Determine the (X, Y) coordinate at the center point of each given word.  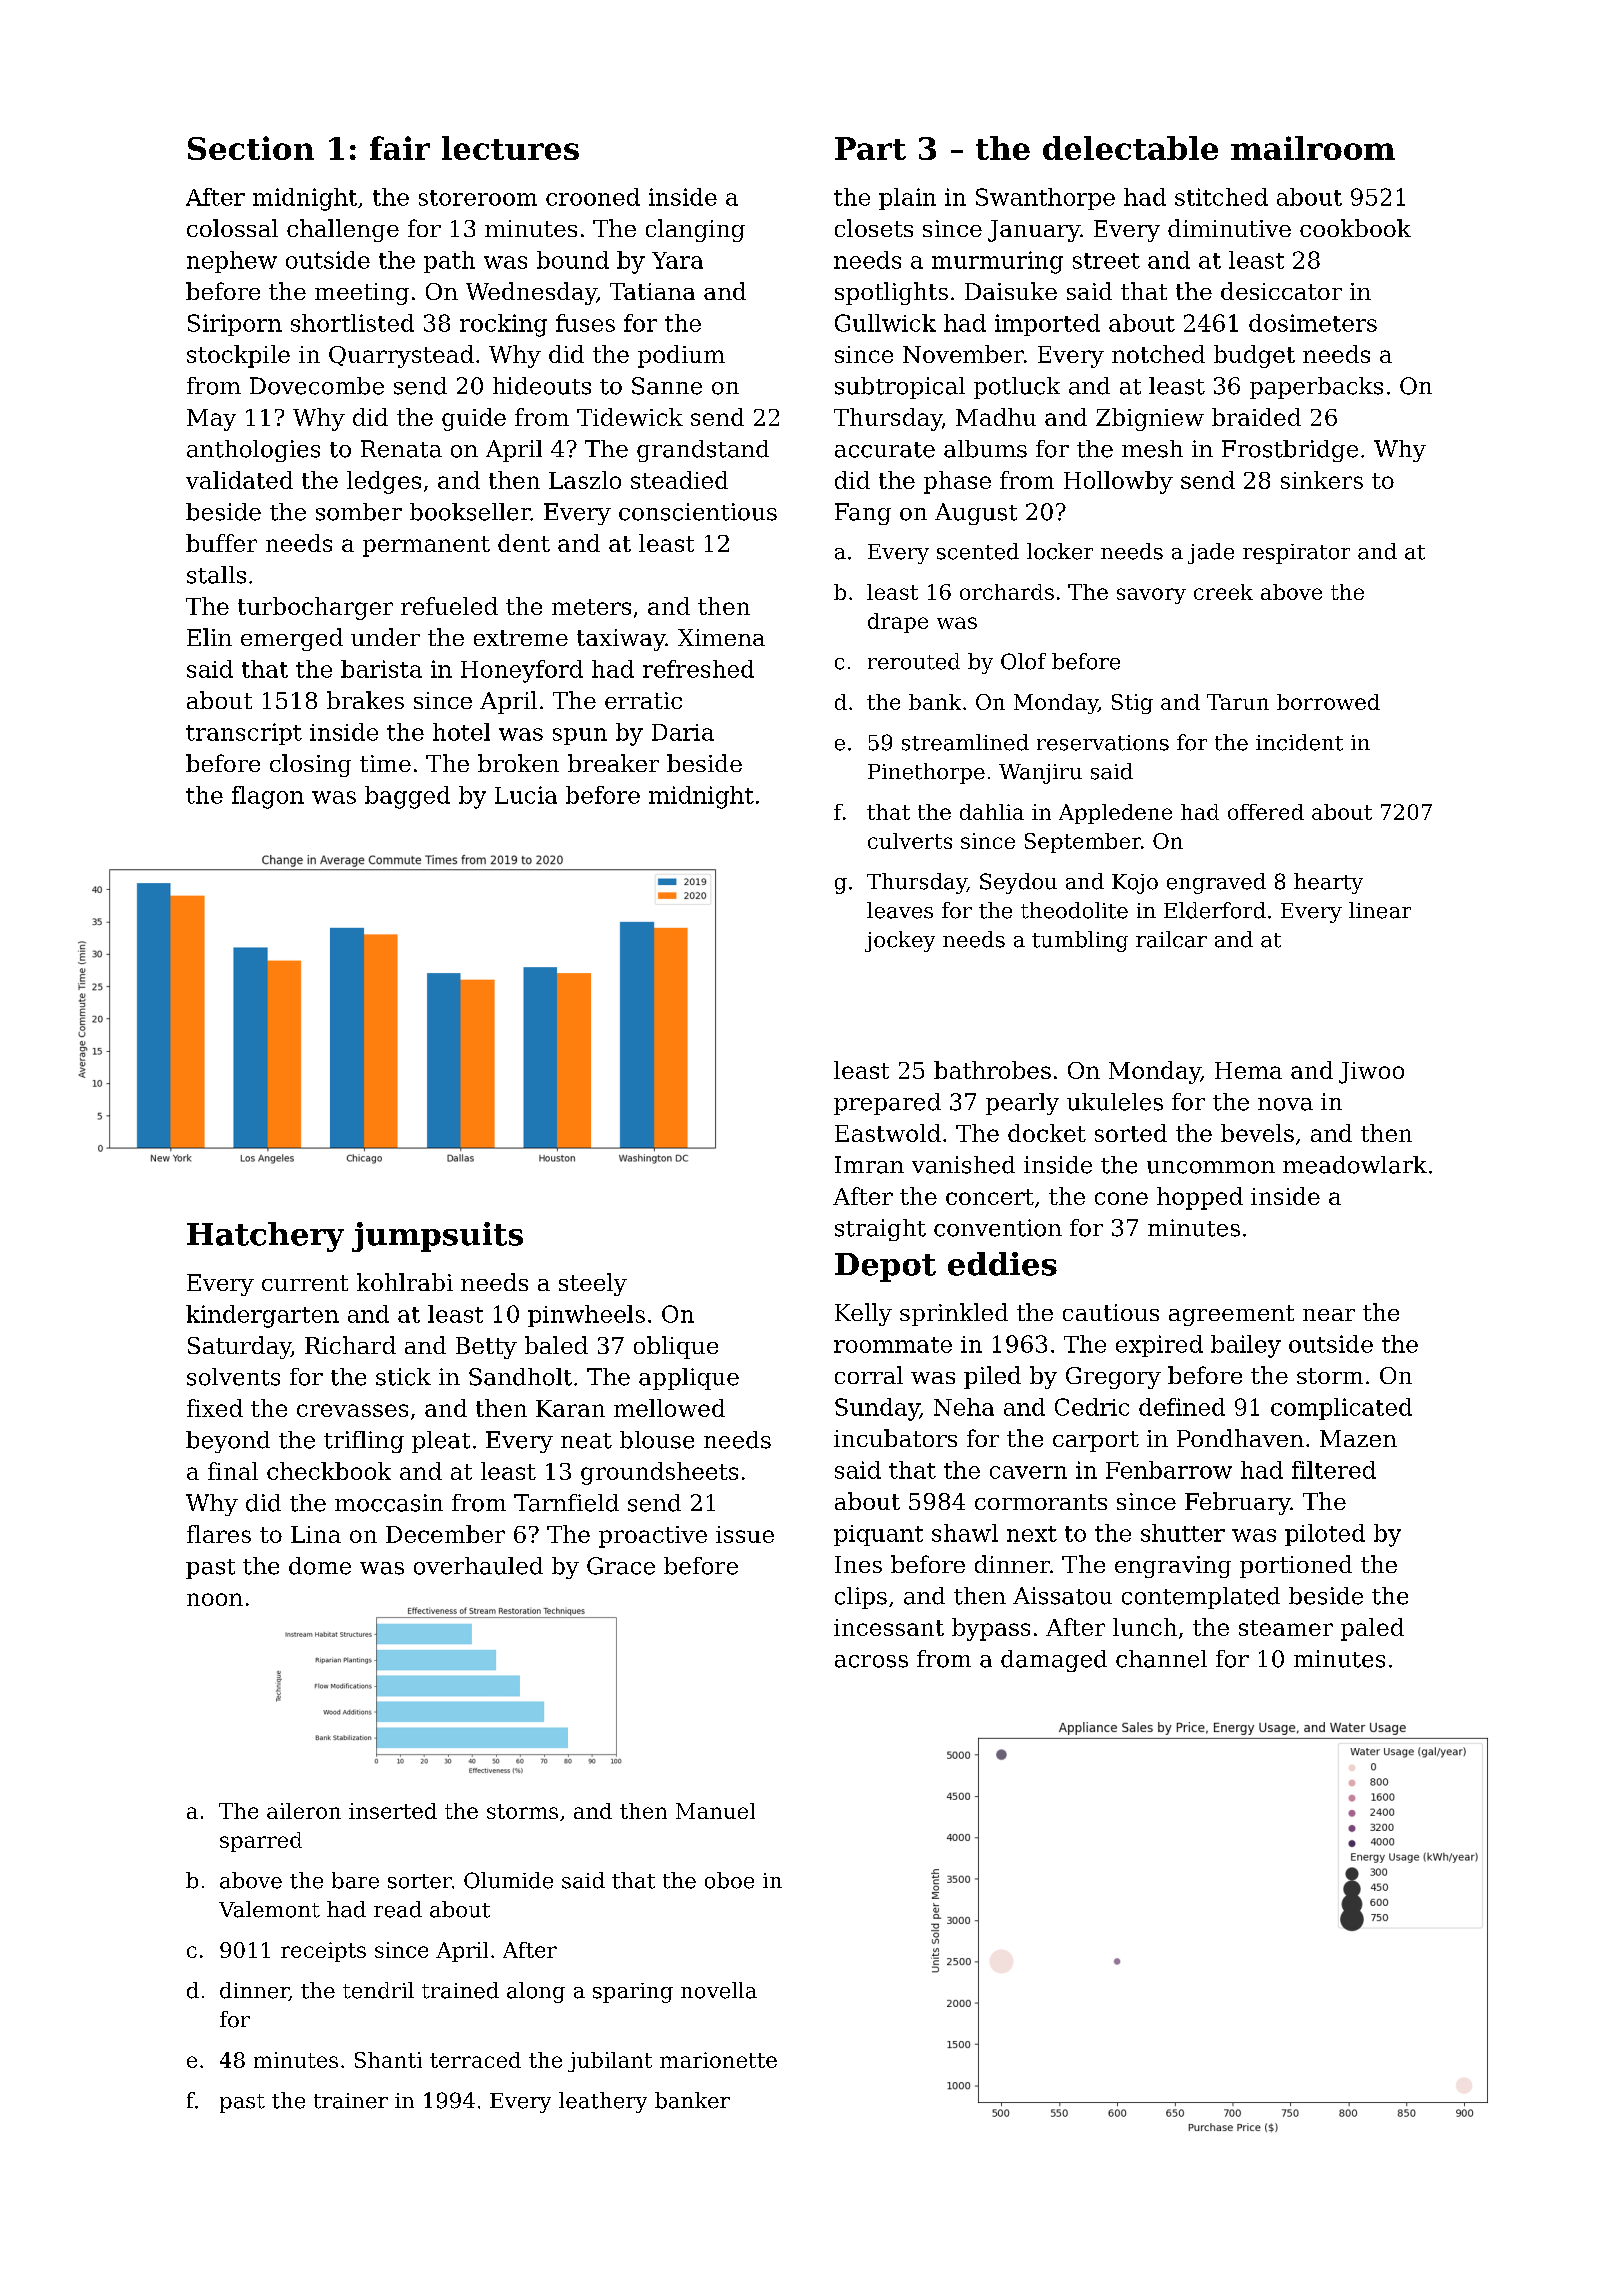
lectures (510, 148)
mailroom (1313, 148)
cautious (1111, 1312)
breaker (613, 763)
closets (874, 228)
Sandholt (520, 1377)
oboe (729, 1880)
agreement (1231, 1315)
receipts (323, 1952)
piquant (878, 1535)
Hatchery (265, 1237)
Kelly (863, 1314)
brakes (365, 700)
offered (1266, 812)
